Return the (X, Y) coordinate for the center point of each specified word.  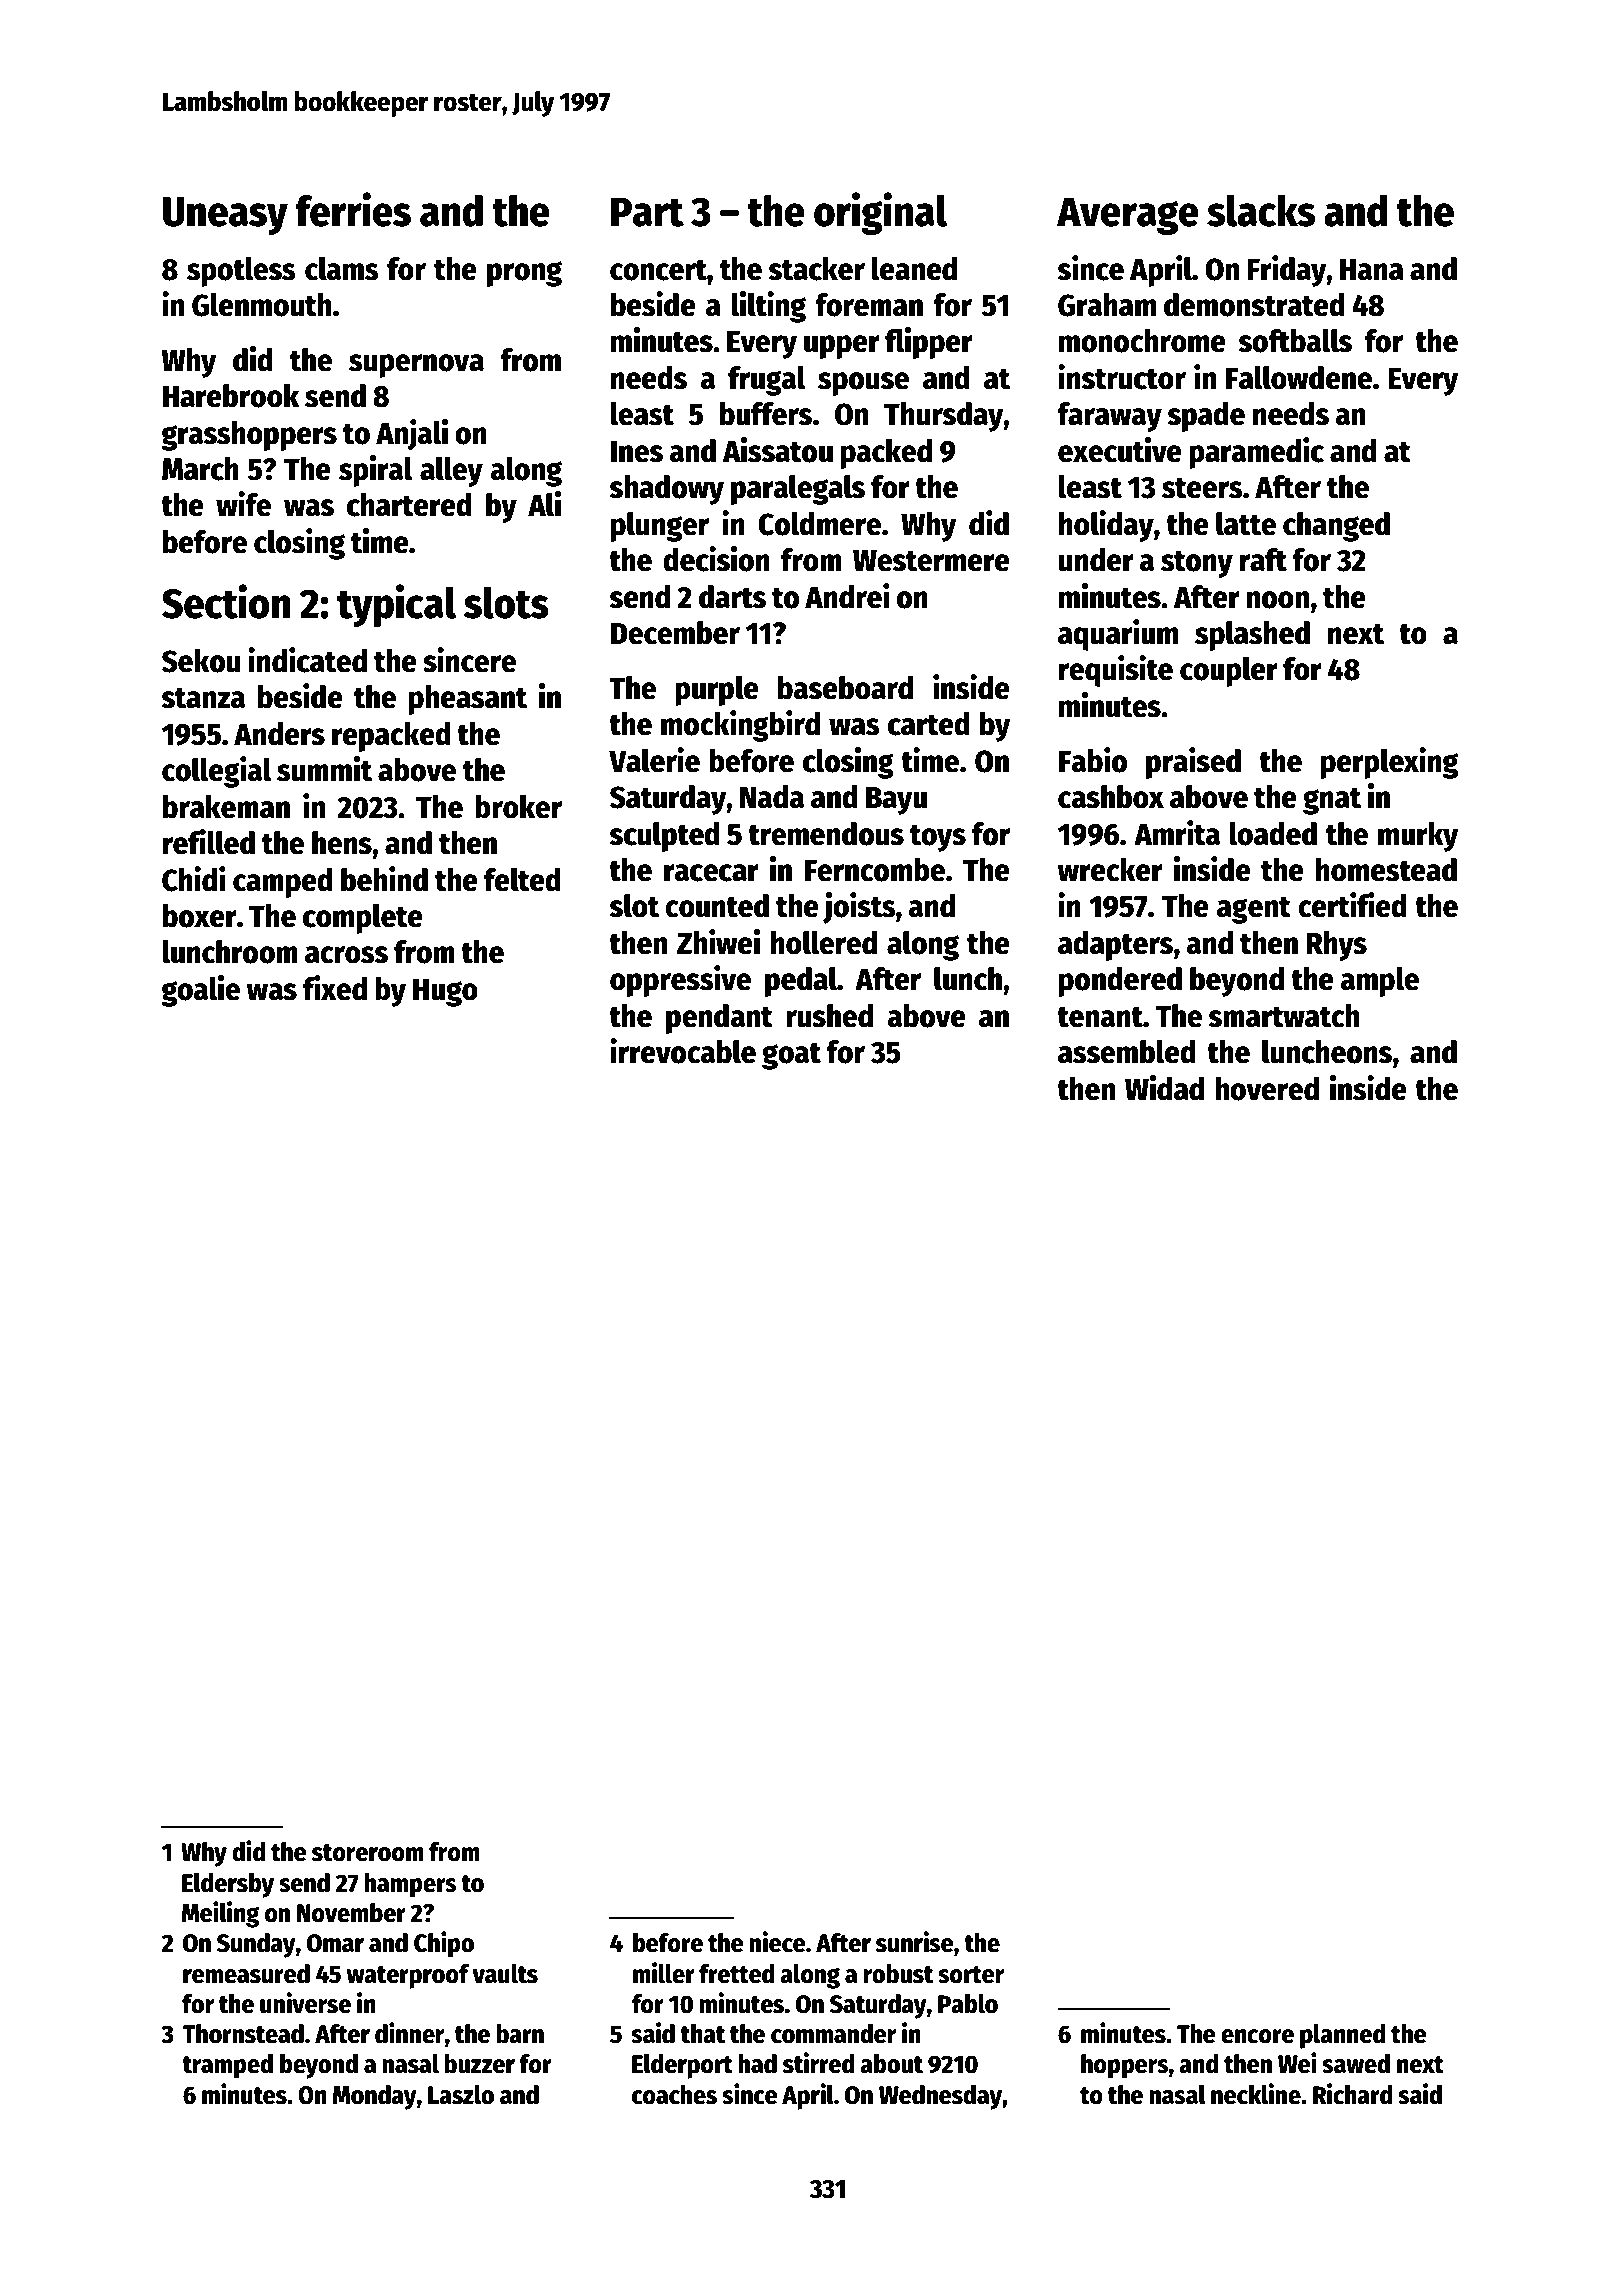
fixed (335, 988)
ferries (353, 209)
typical (396, 605)
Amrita (1177, 833)
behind (384, 879)
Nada (772, 797)
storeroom (368, 1853)
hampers (410, 1885)
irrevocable (683, 1051)
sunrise (915, 1942)
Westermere (931, 561)
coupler (1229, 671)
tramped (227, 2066)
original (880, 213)
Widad (1164, 1088)
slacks (1261, 210)
